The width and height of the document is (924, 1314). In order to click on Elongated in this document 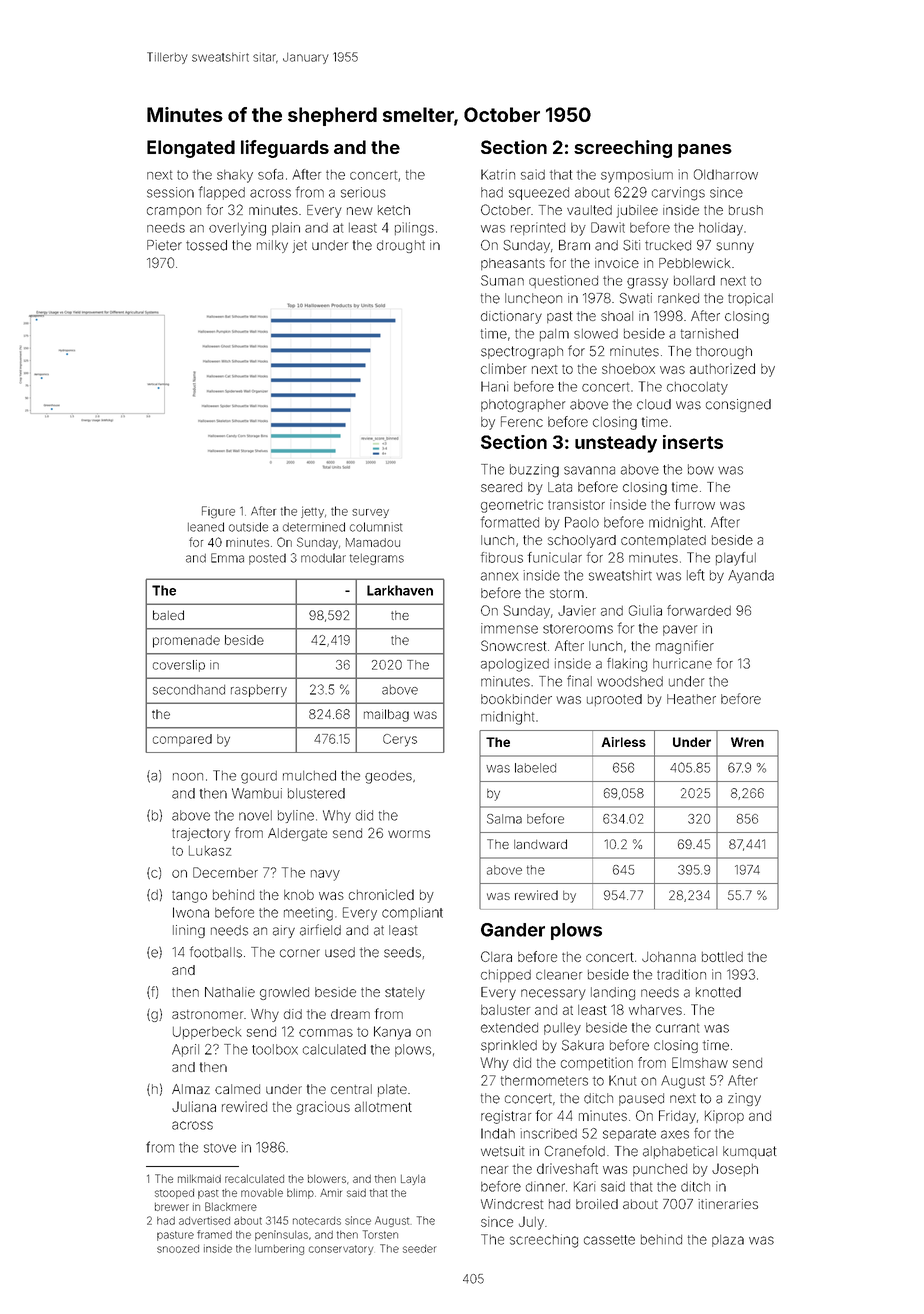, I will do `click(191, 149)`.
